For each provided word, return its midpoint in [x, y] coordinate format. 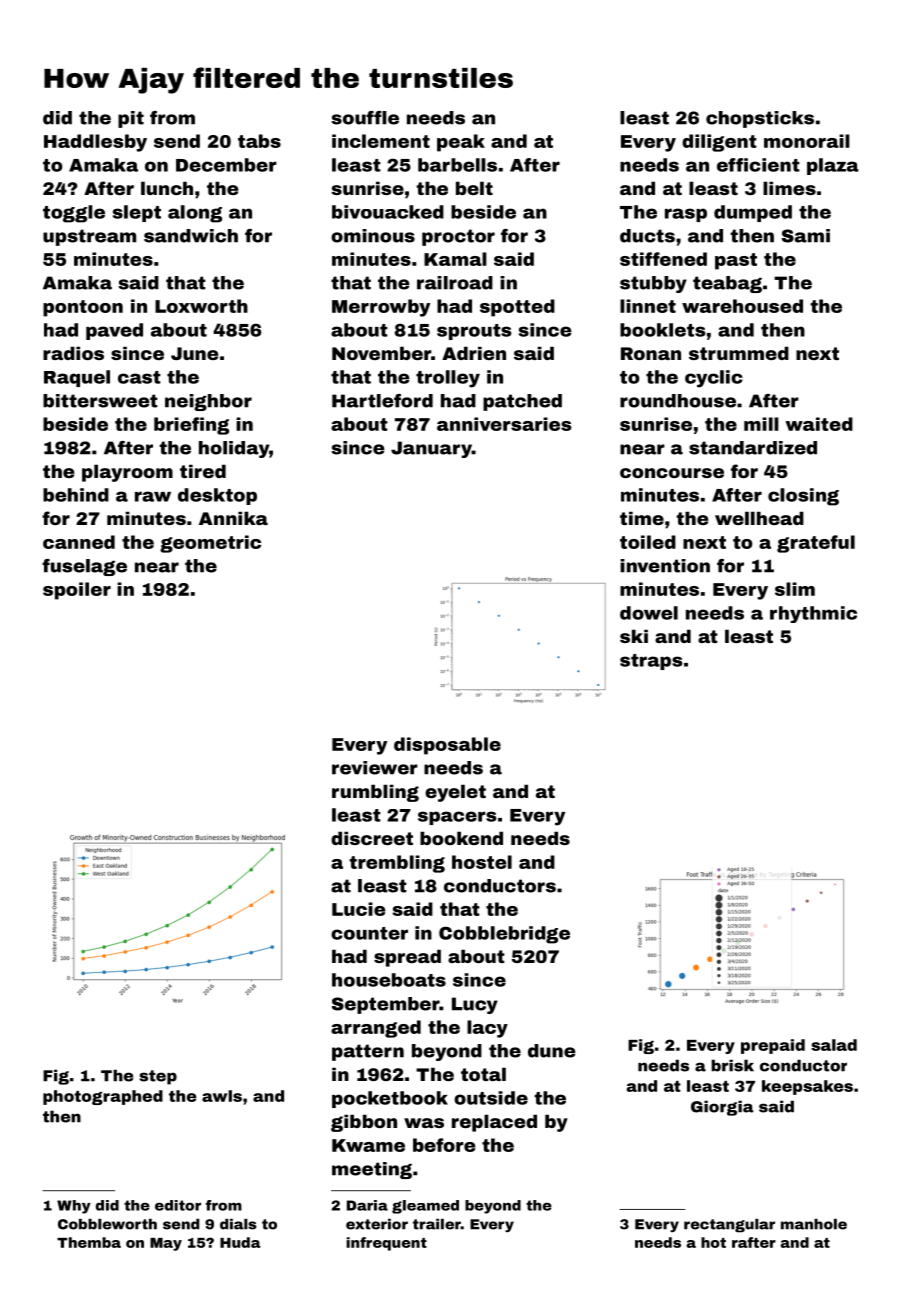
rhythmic [813, 614]
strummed [739, 353]
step [158, 1077]
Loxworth [201, 306]
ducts [647, 236]
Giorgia [722, 1108]
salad [834, 1045]
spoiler [77, 591]
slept [137, 213]
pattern [368, 1052]
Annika [233, 518]
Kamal [455, 259]
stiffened [663, 259]
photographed [103, 1097]
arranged [376, 1029]
